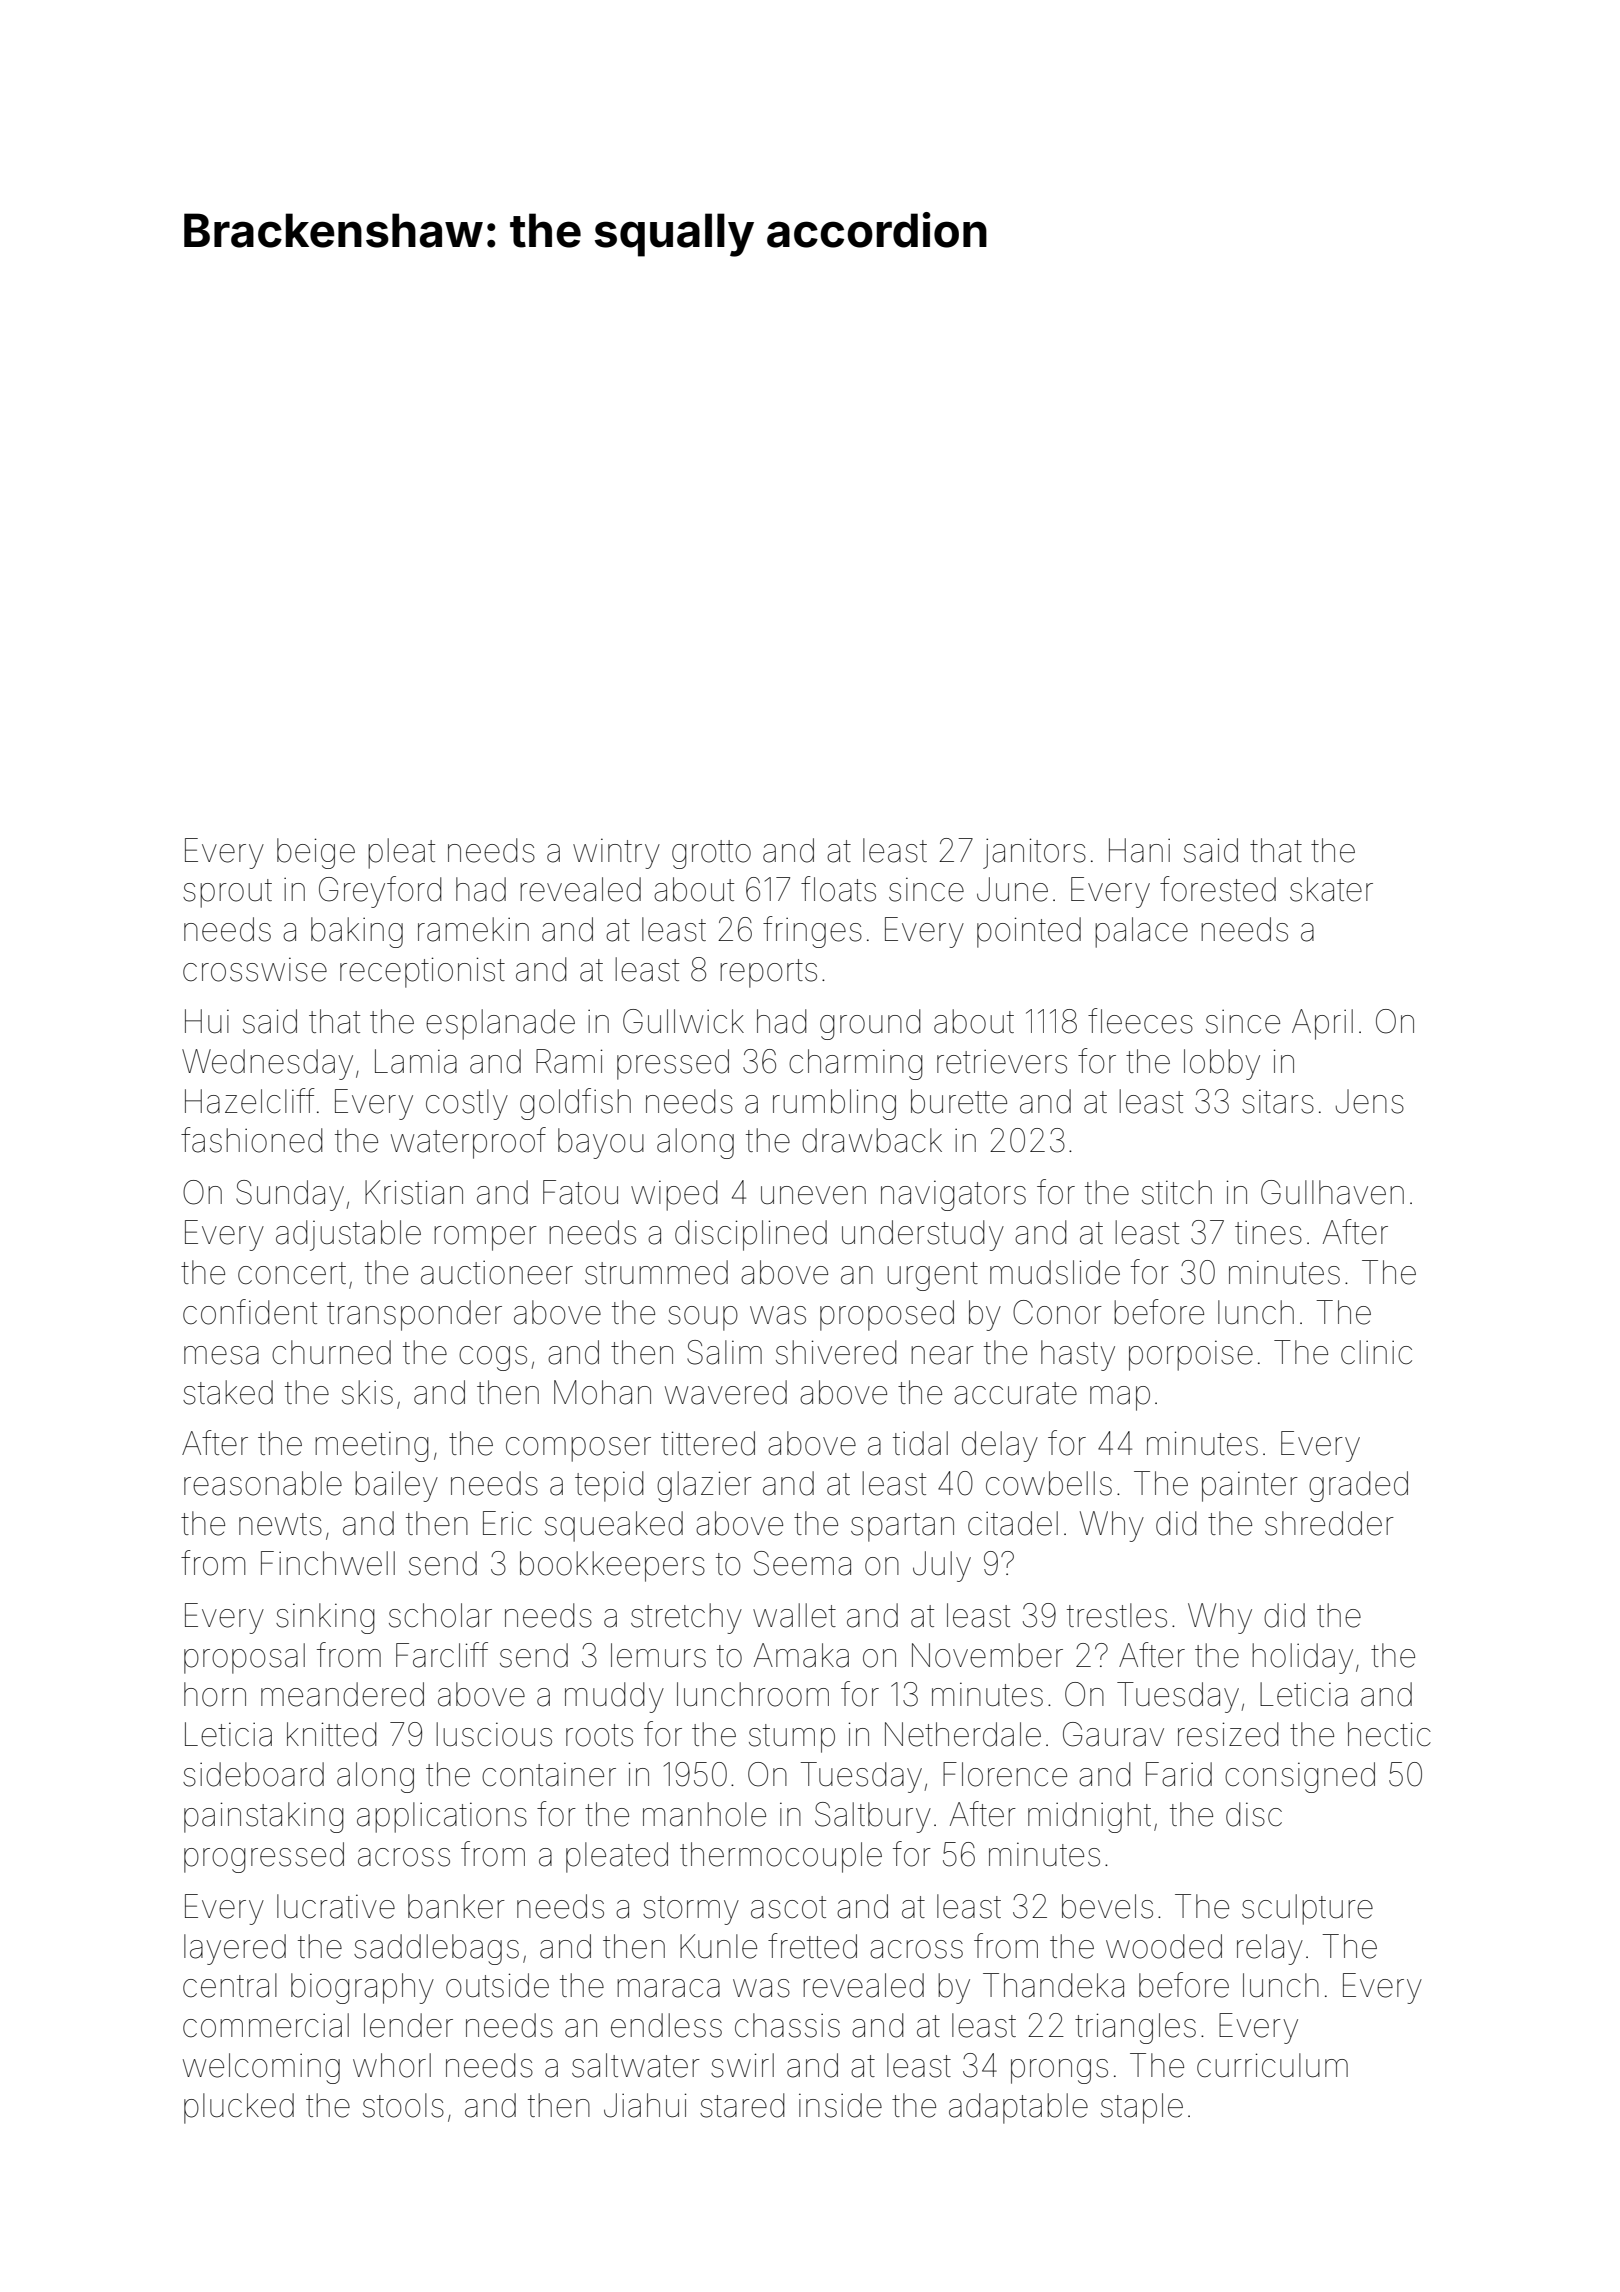 The image size is (1620, 2292). I want to click on skater, so click(1331, 889).
